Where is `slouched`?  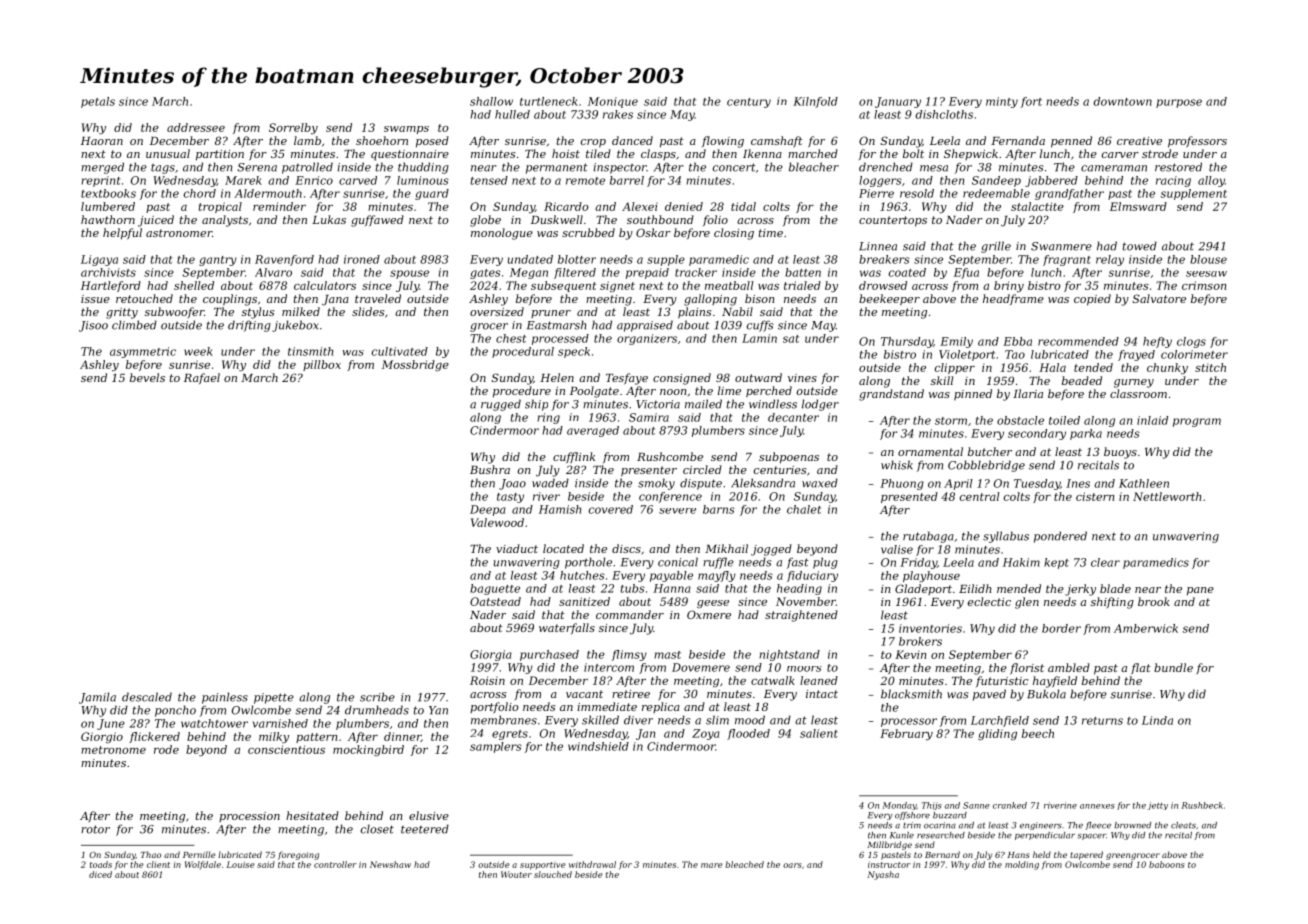 slouched is located at coordinates (553, 874).
